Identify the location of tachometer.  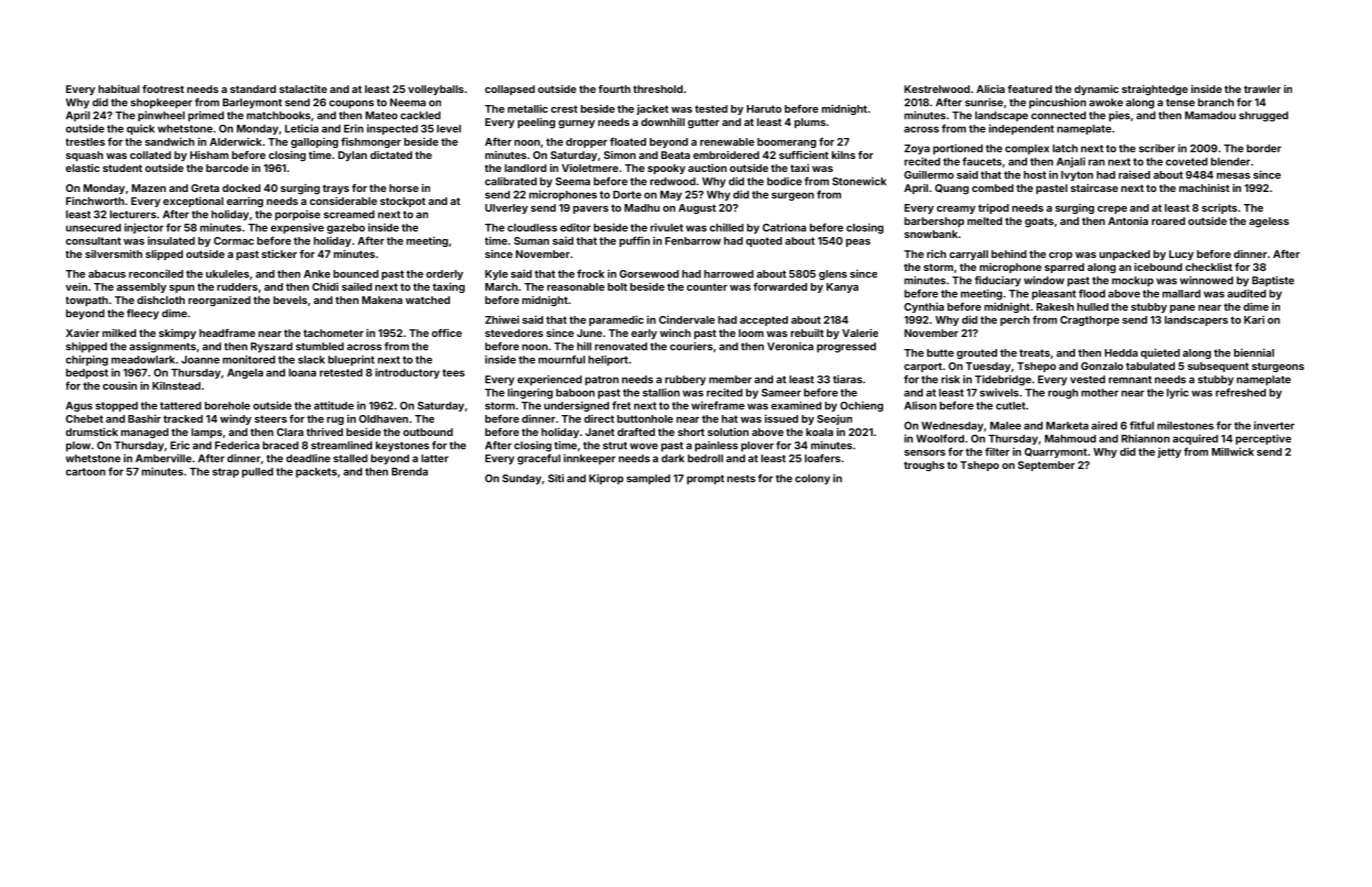
(333, 333).
